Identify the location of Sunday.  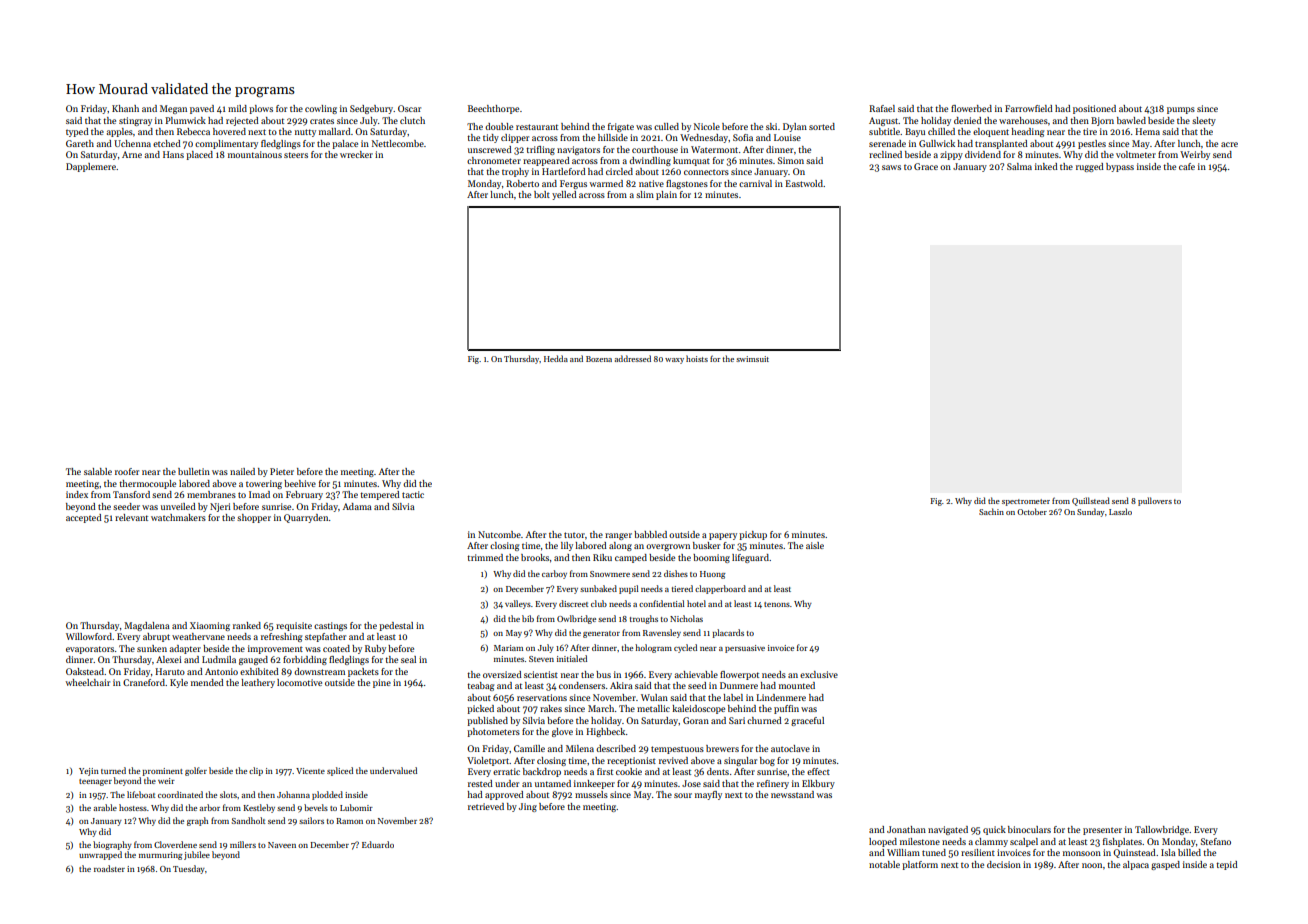
(1091, 512).
